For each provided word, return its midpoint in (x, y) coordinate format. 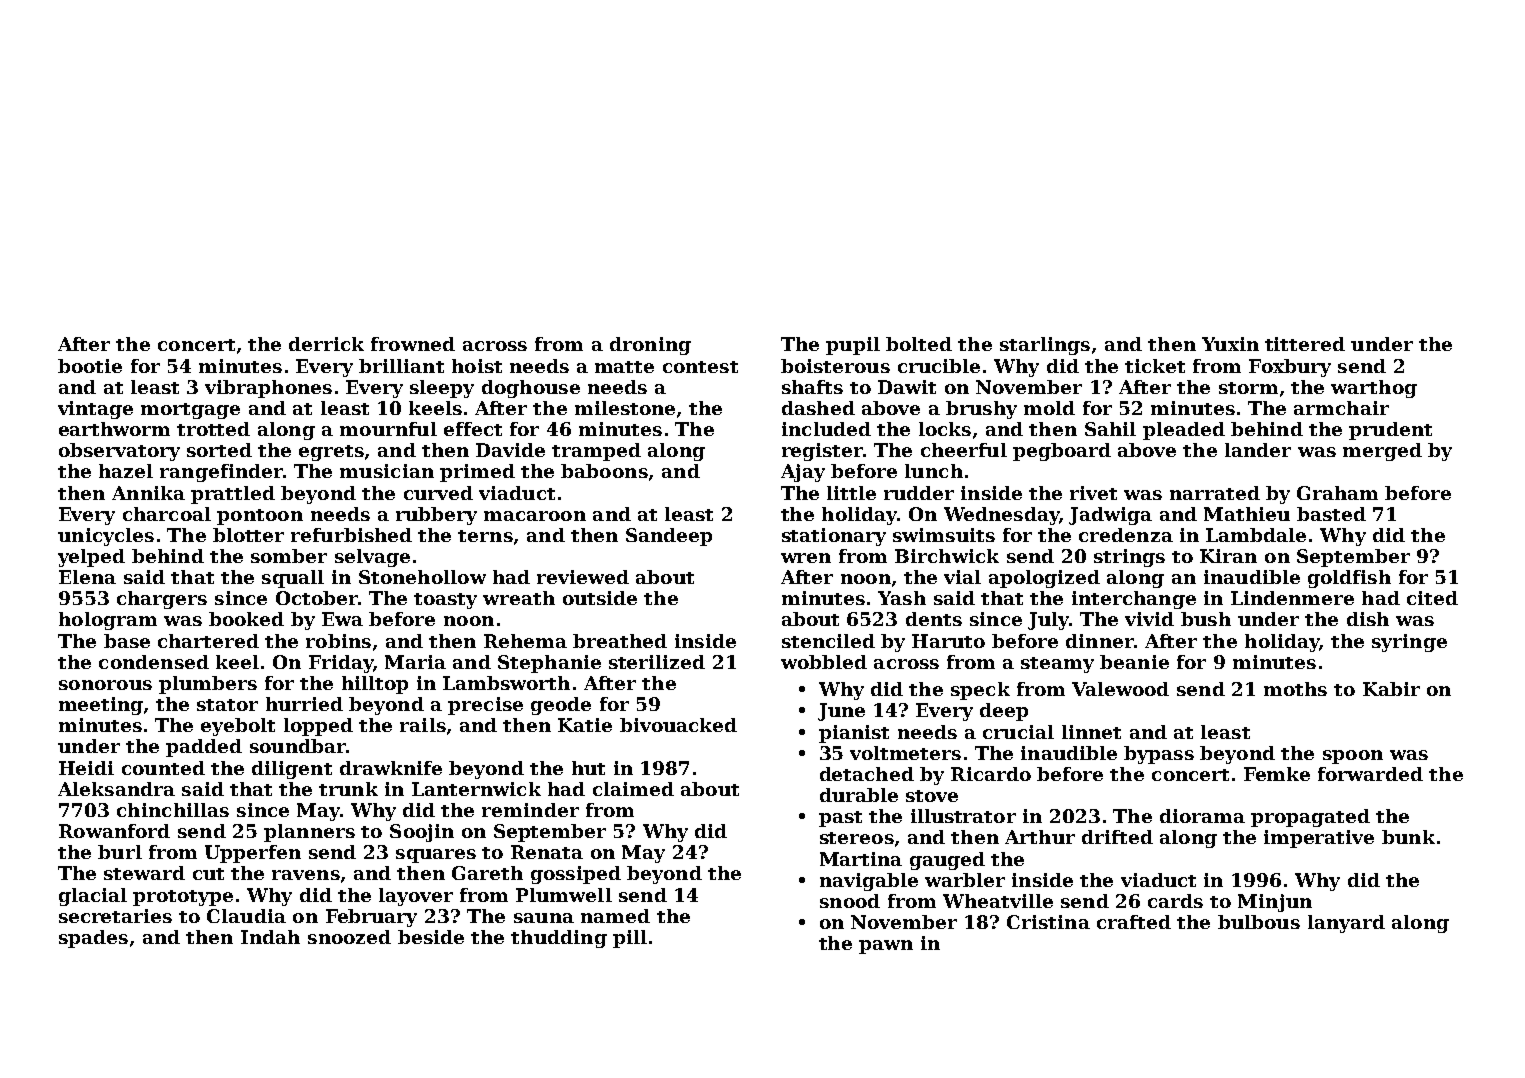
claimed (633, 789)
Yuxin (1230, 344)
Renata (547, 852)
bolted (919, 344)
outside (600, 598)
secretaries (115, 916)
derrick (326, 344)
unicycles (106, 537)
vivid (1149, 619)
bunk (1408, 837)
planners (309, 833)
